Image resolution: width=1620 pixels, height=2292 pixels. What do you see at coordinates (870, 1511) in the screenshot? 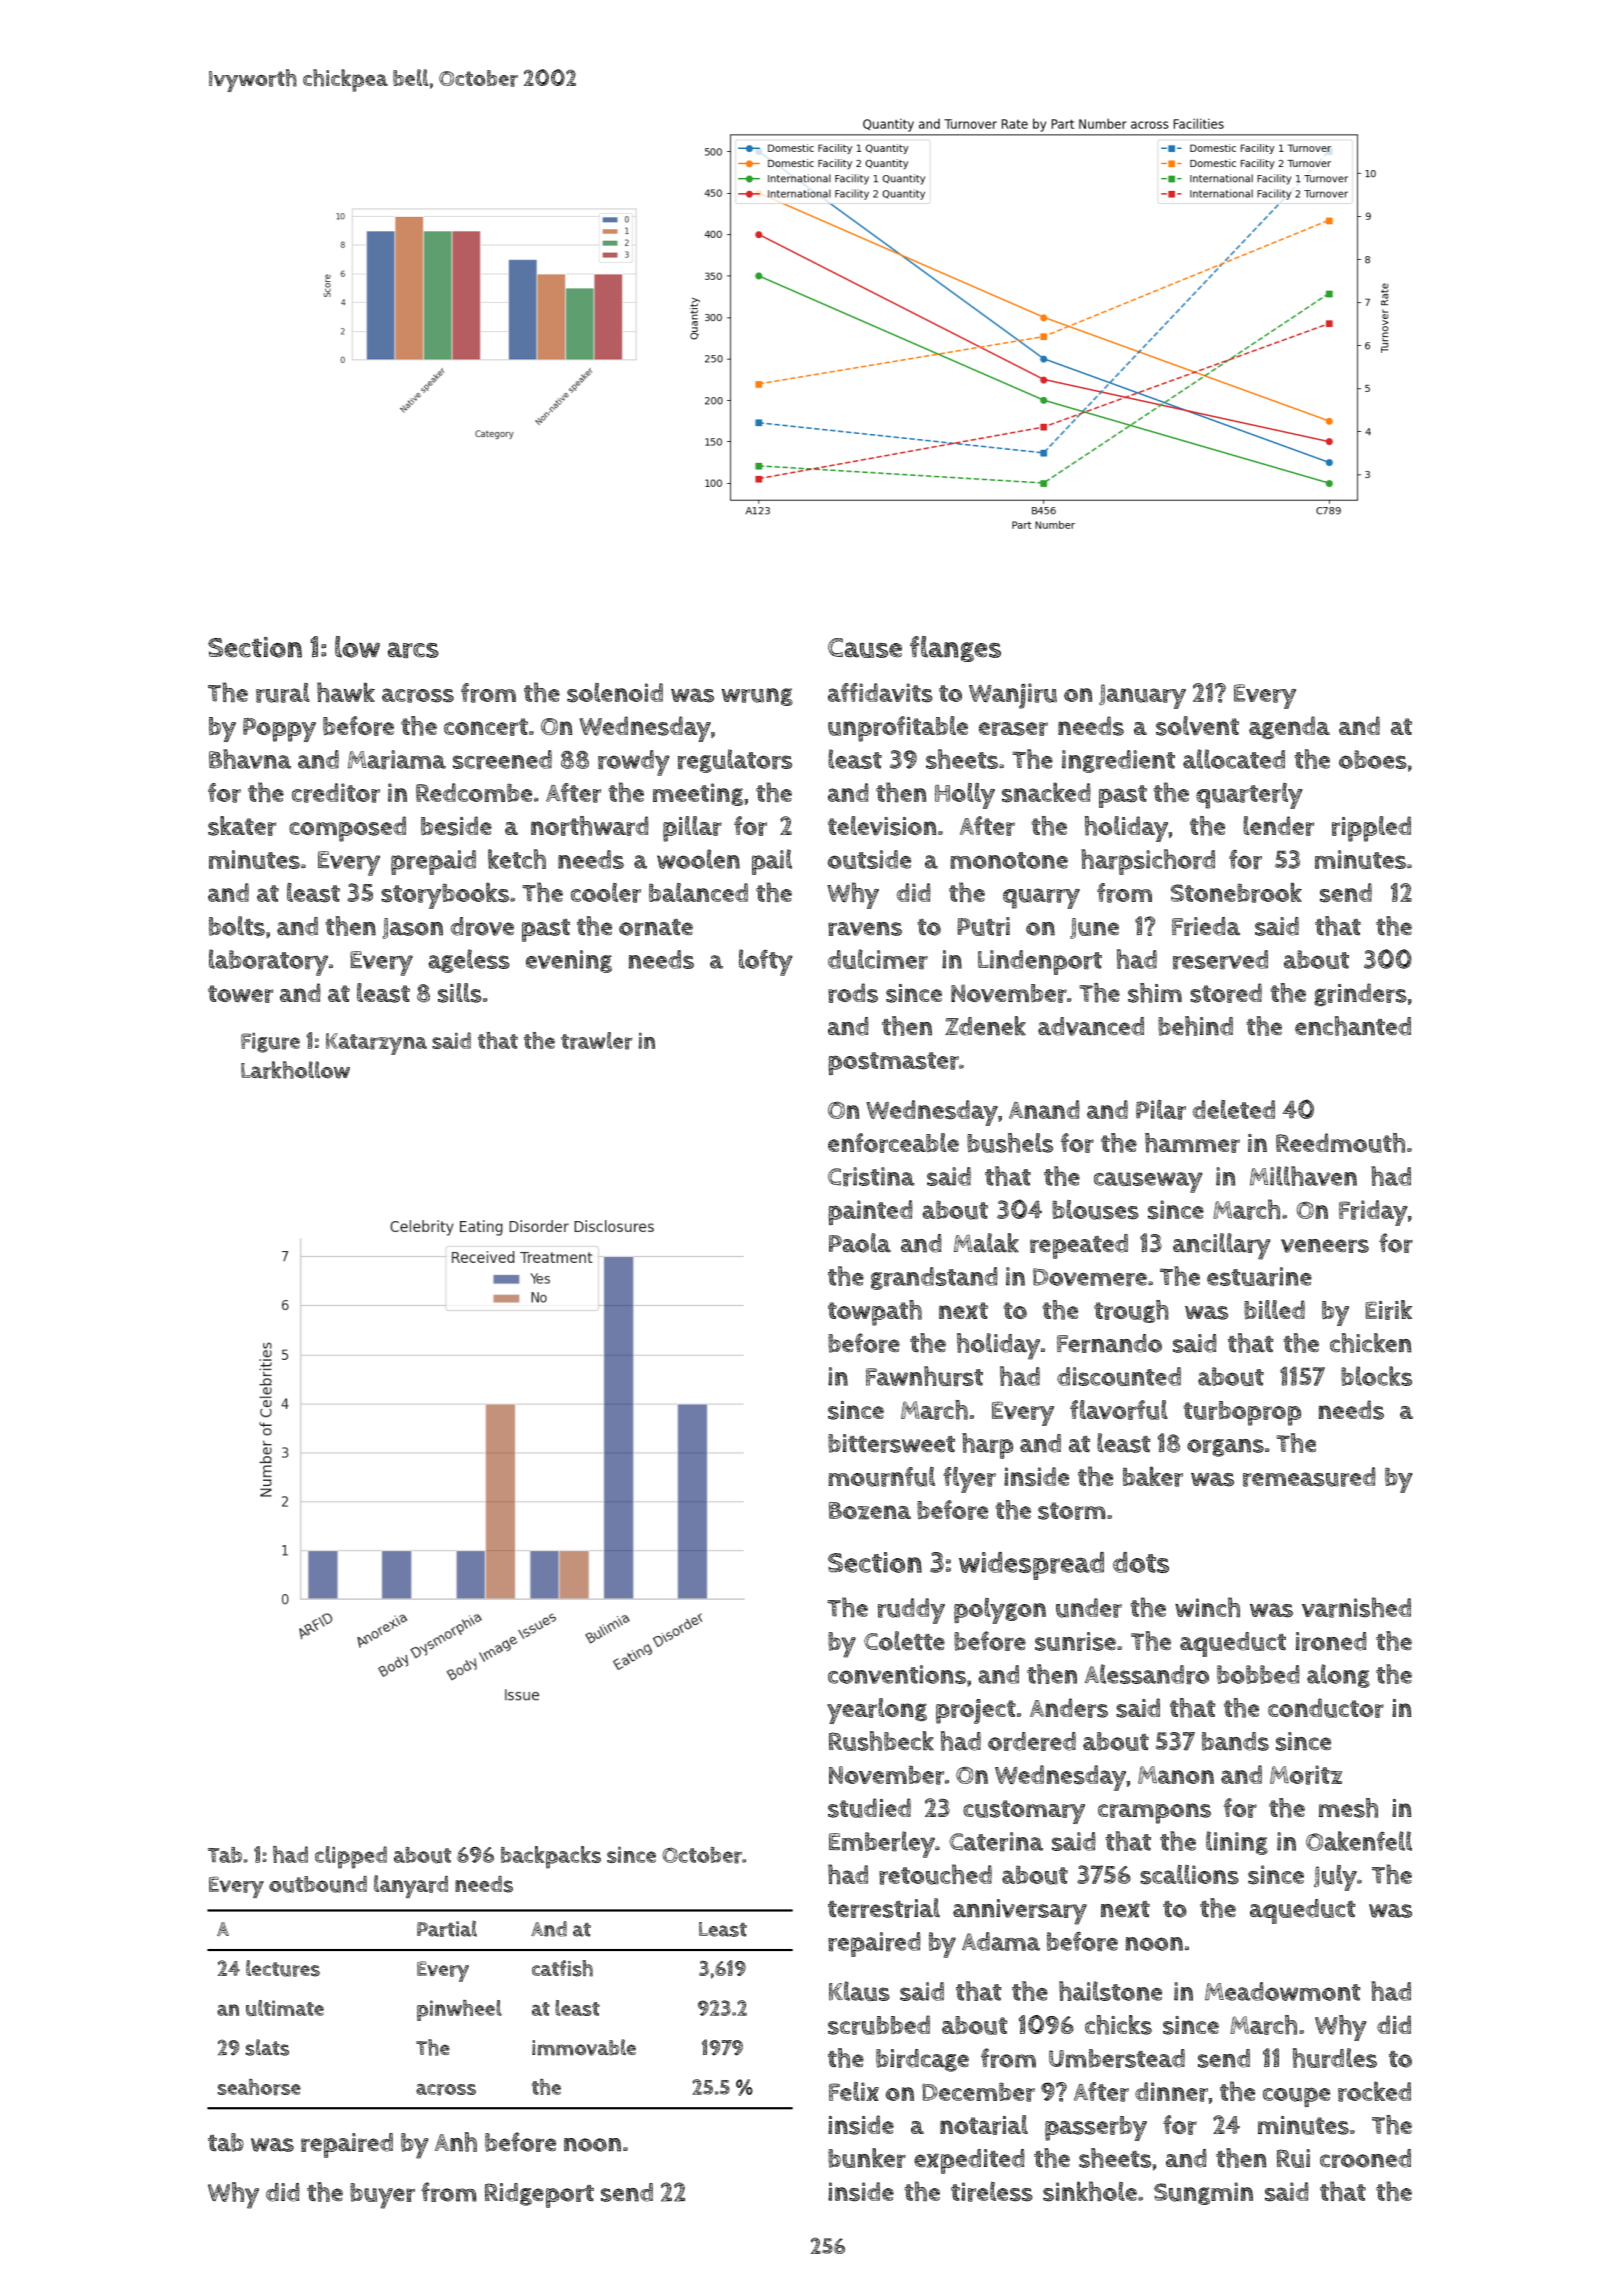
I see `Bozena` at bounding box center [870, 1511].
